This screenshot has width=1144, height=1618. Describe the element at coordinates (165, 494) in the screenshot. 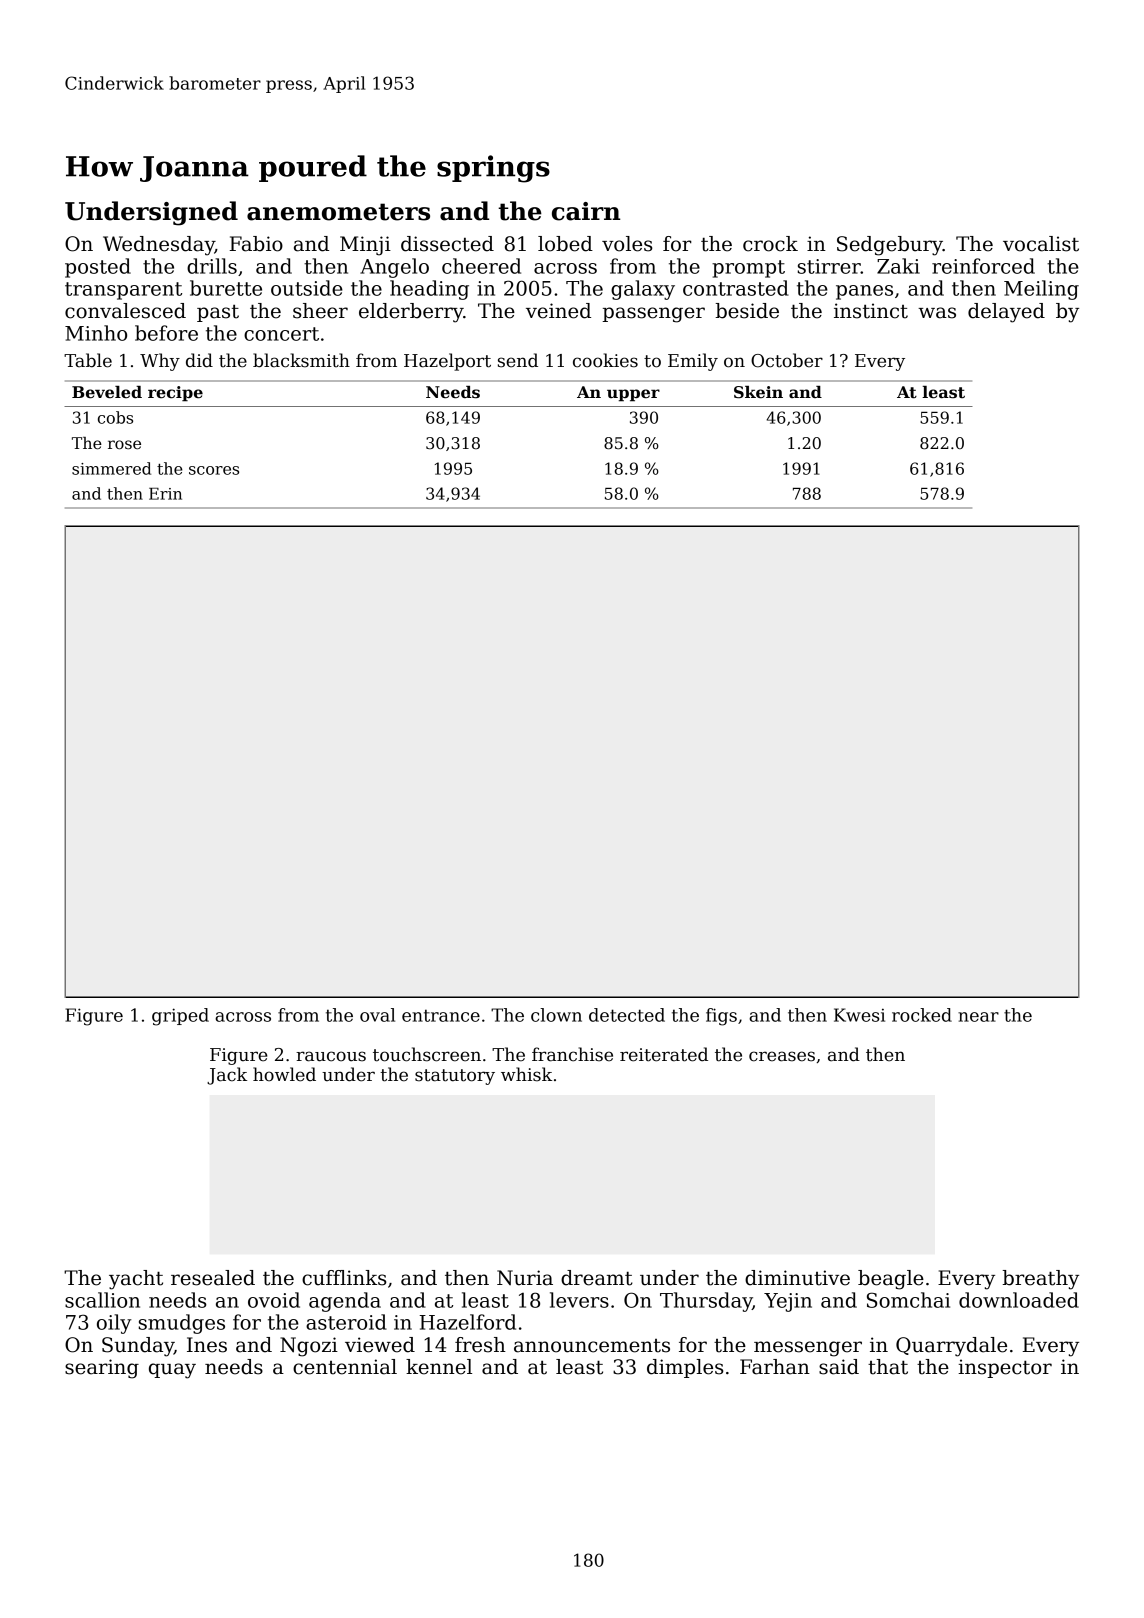

I see `Erin` at that location.
